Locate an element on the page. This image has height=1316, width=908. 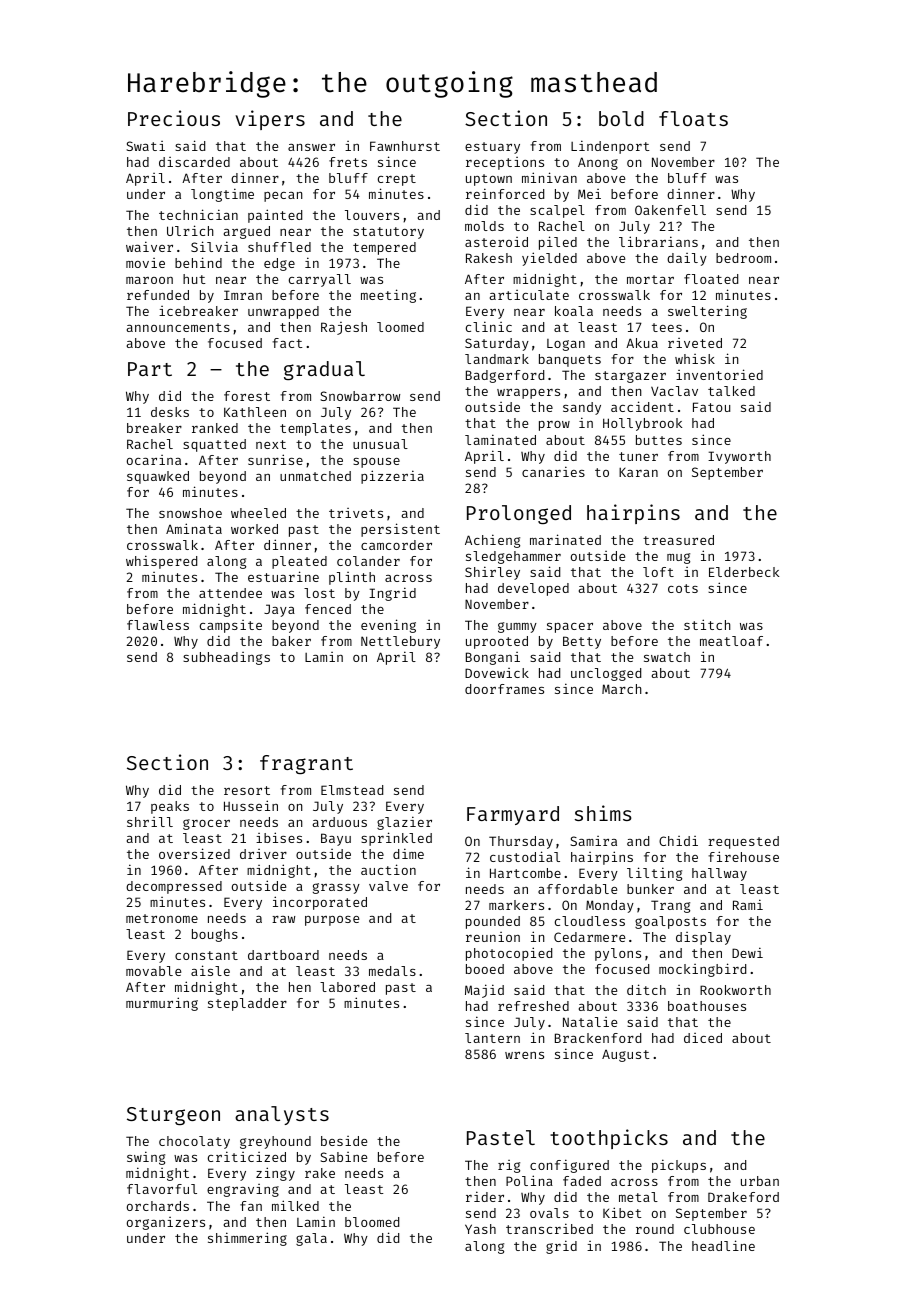
canaries is located at coordinates (553, 471).
